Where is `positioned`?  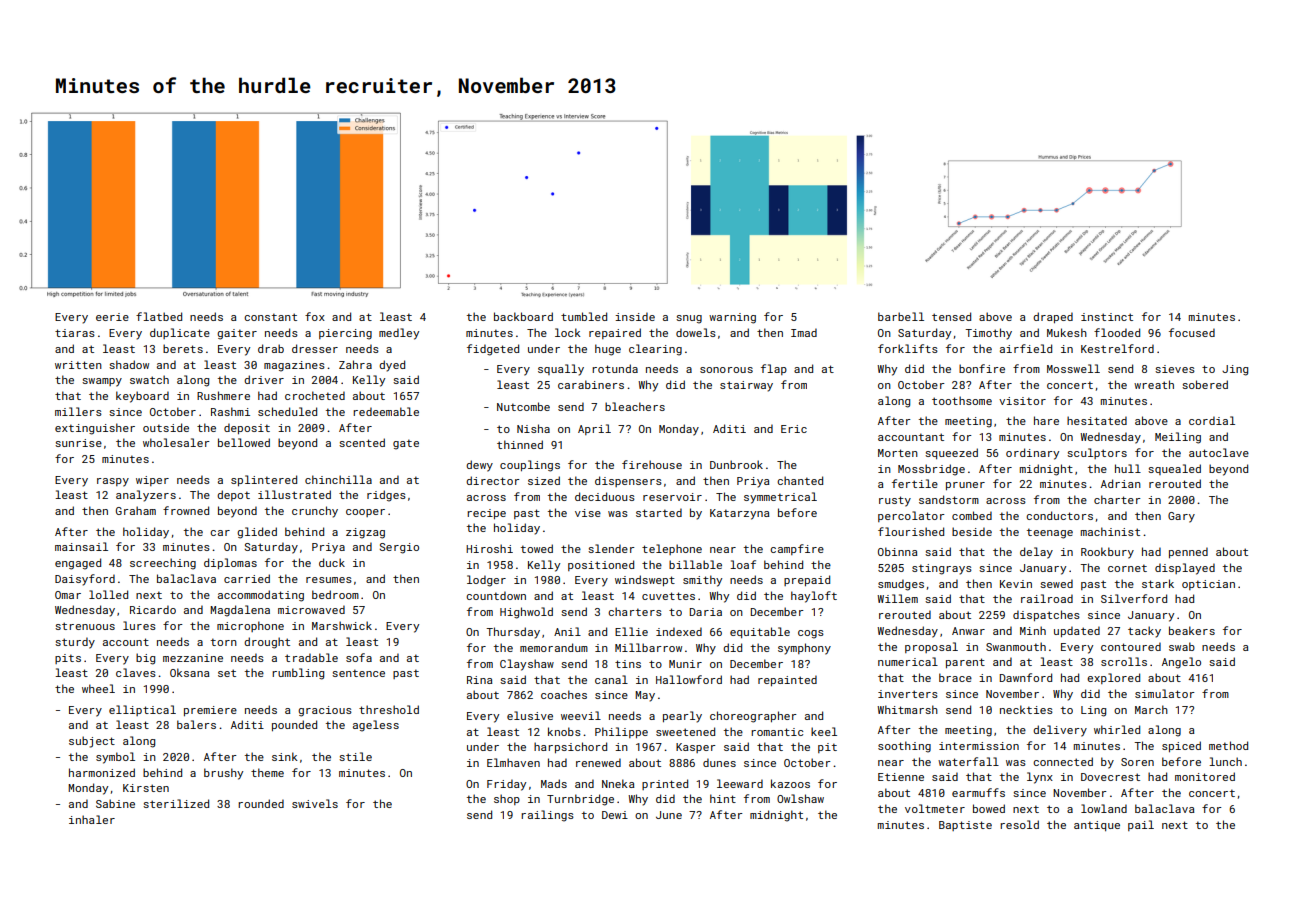 positioned is located at coordinates (601, 565).
